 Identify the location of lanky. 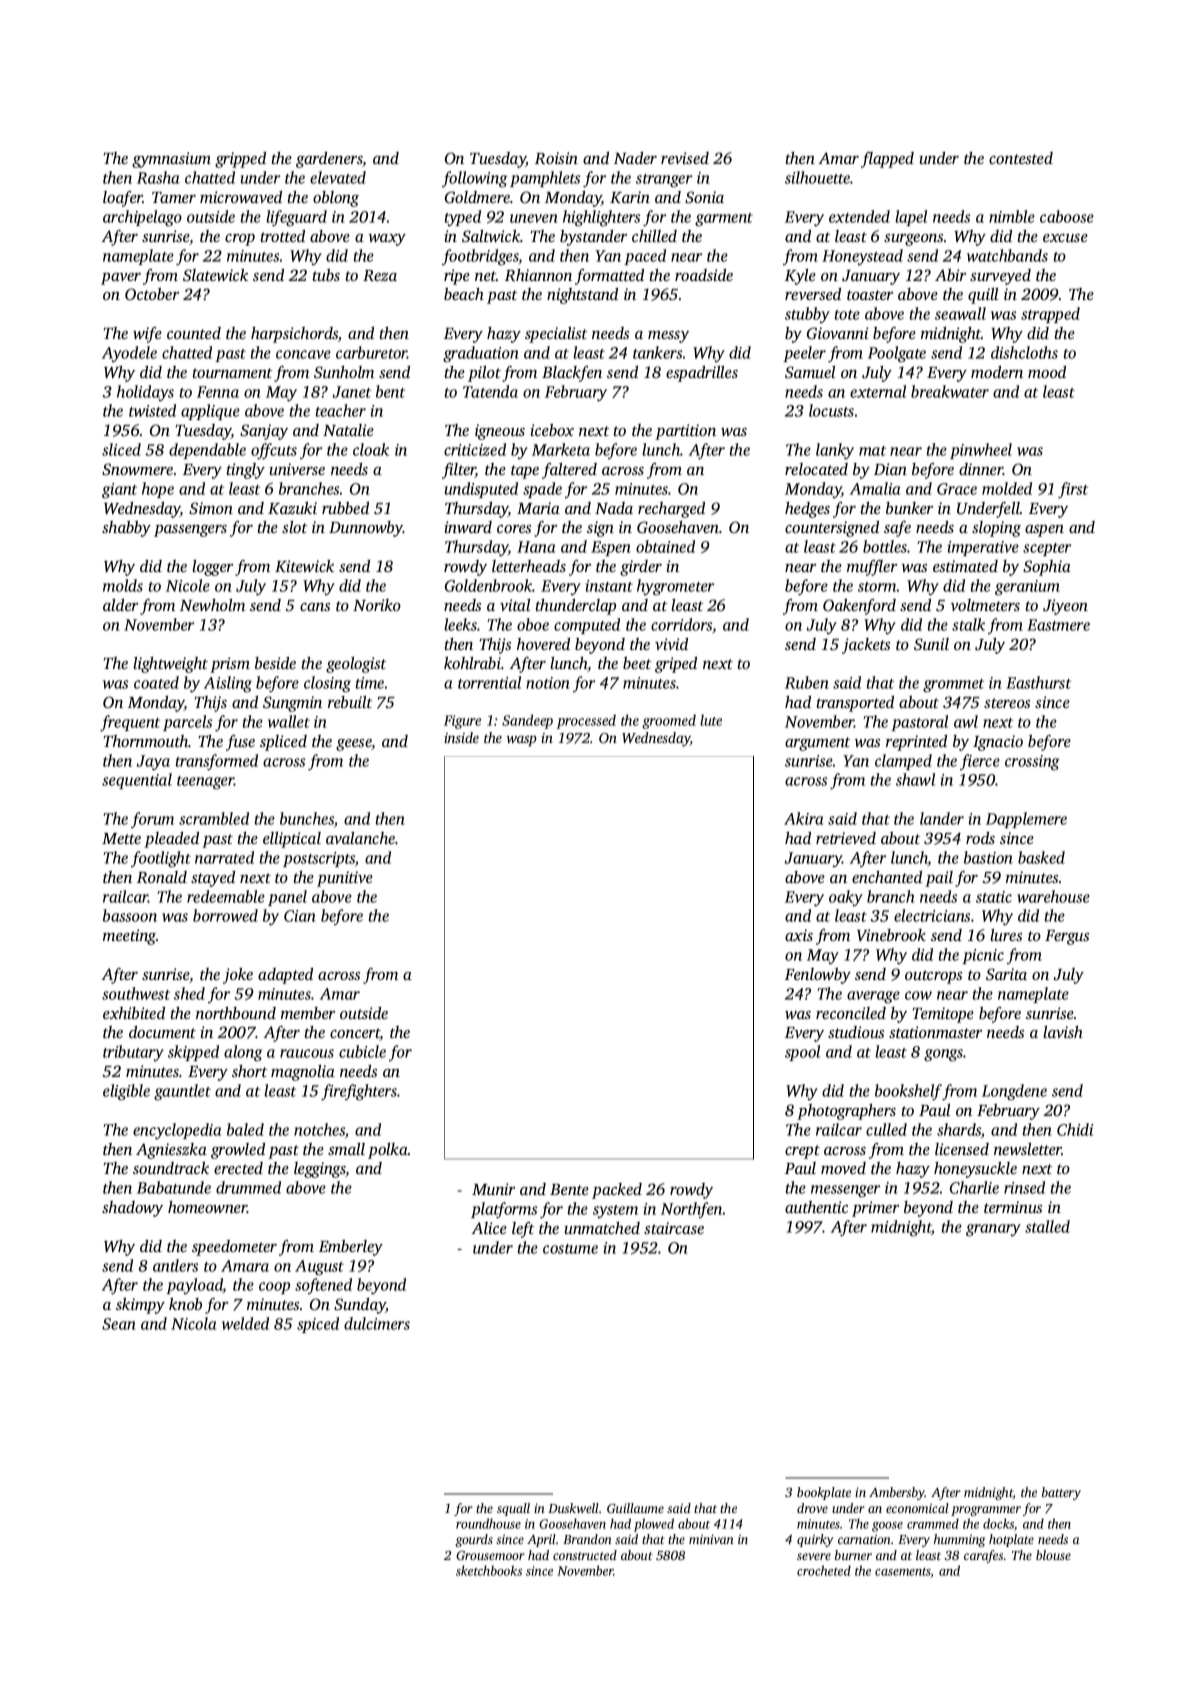
(835, 451).
